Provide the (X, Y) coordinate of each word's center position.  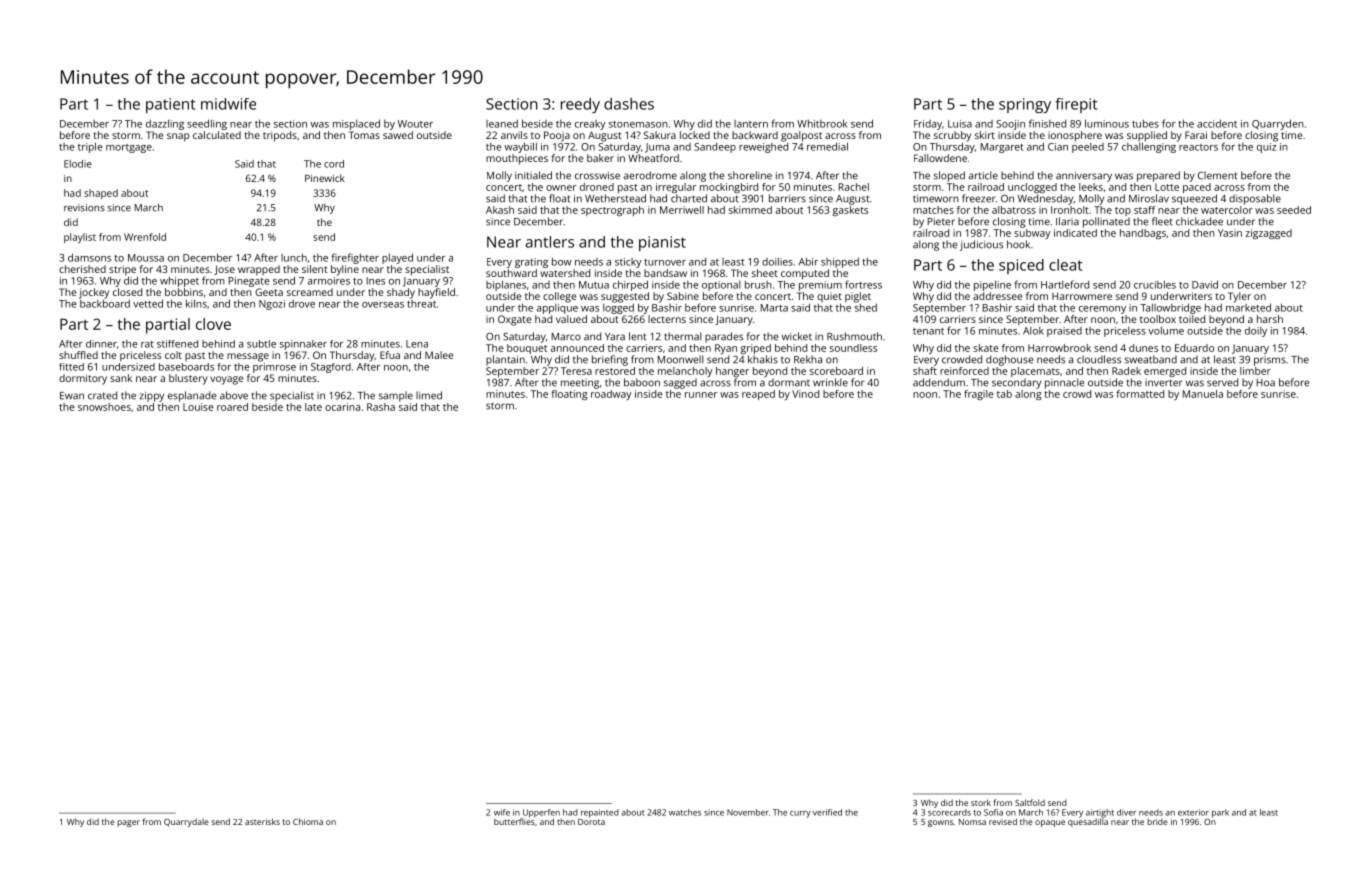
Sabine (683, 296)
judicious (981, 245)
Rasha (381, 407)
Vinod (805, 394)
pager (128, 823)
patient (171, 105)
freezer (978, 198)
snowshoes (104, 407)
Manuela (1203, 394)
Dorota (591, 822)
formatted (1140, 394)
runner (701, 395)
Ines (376, 281)
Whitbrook (822, 123)
